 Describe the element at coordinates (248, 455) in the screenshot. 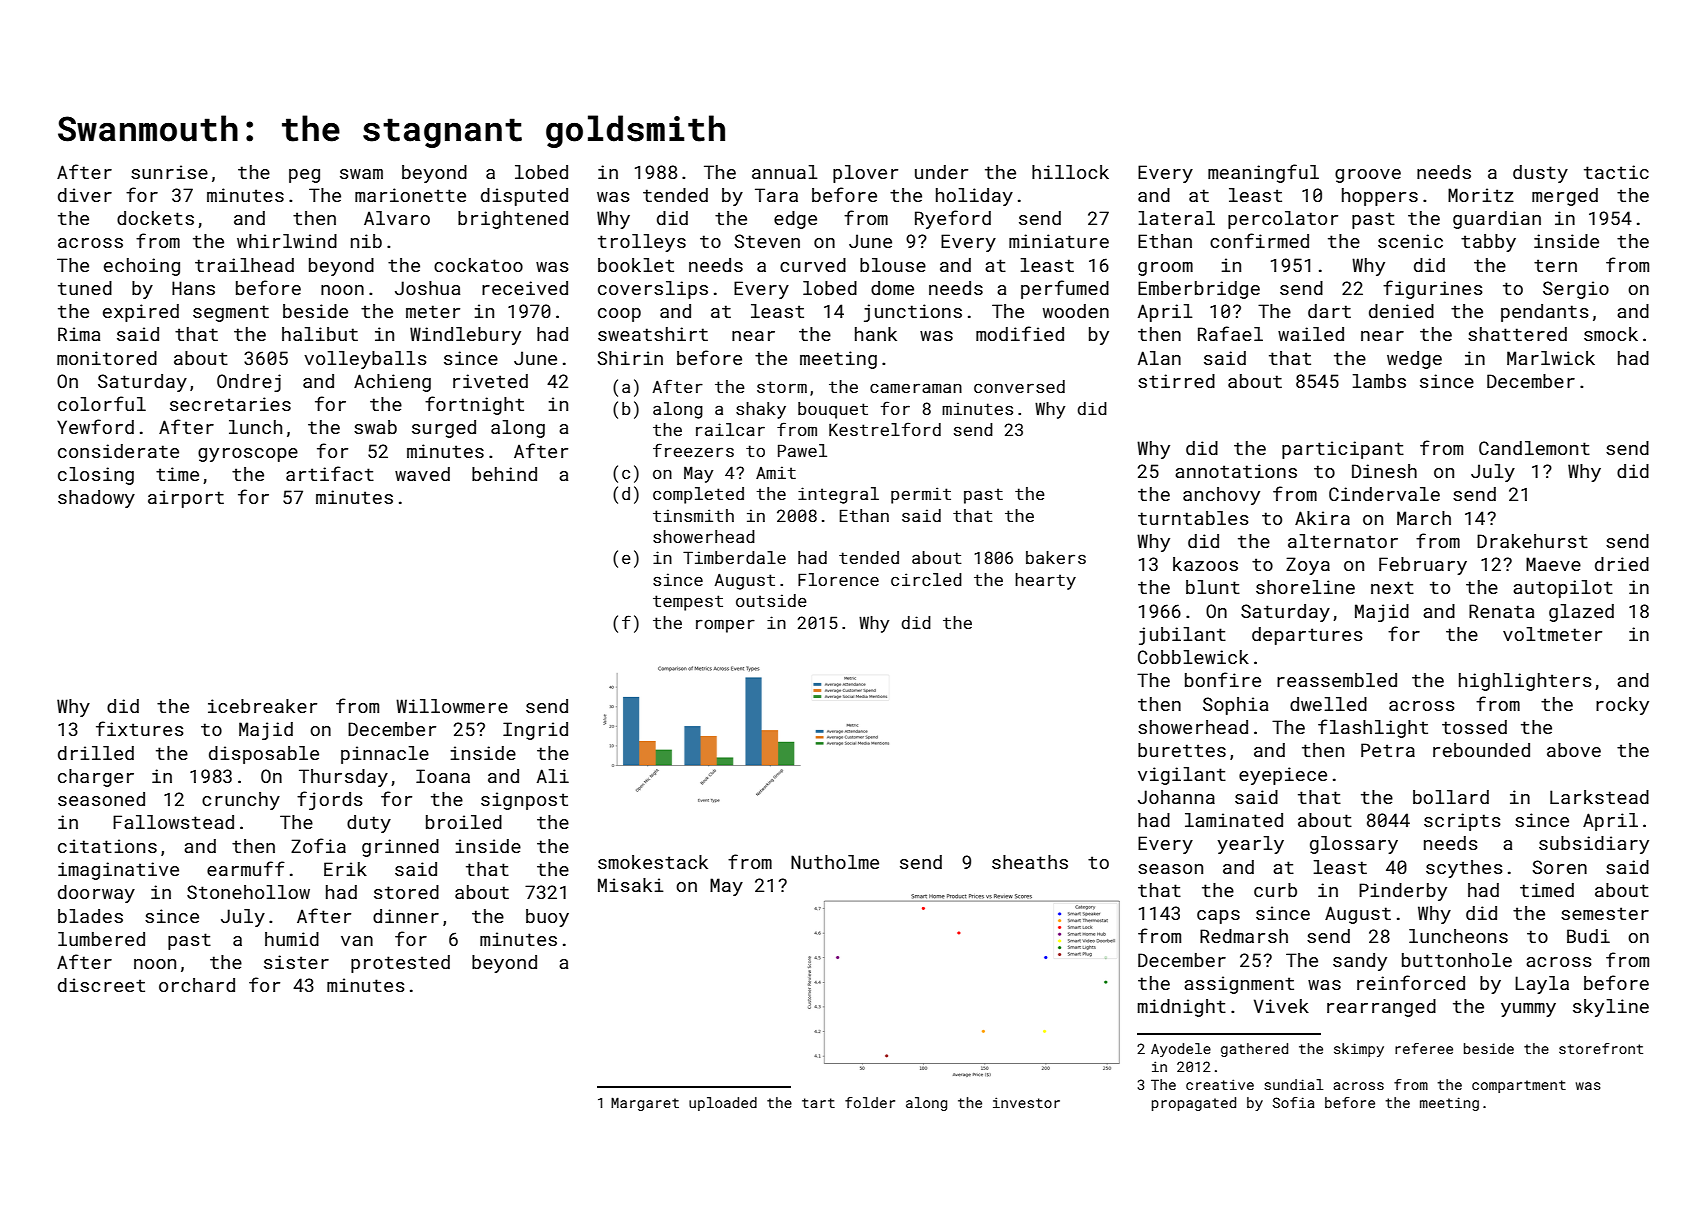

I see `gyroscope` at that location.
